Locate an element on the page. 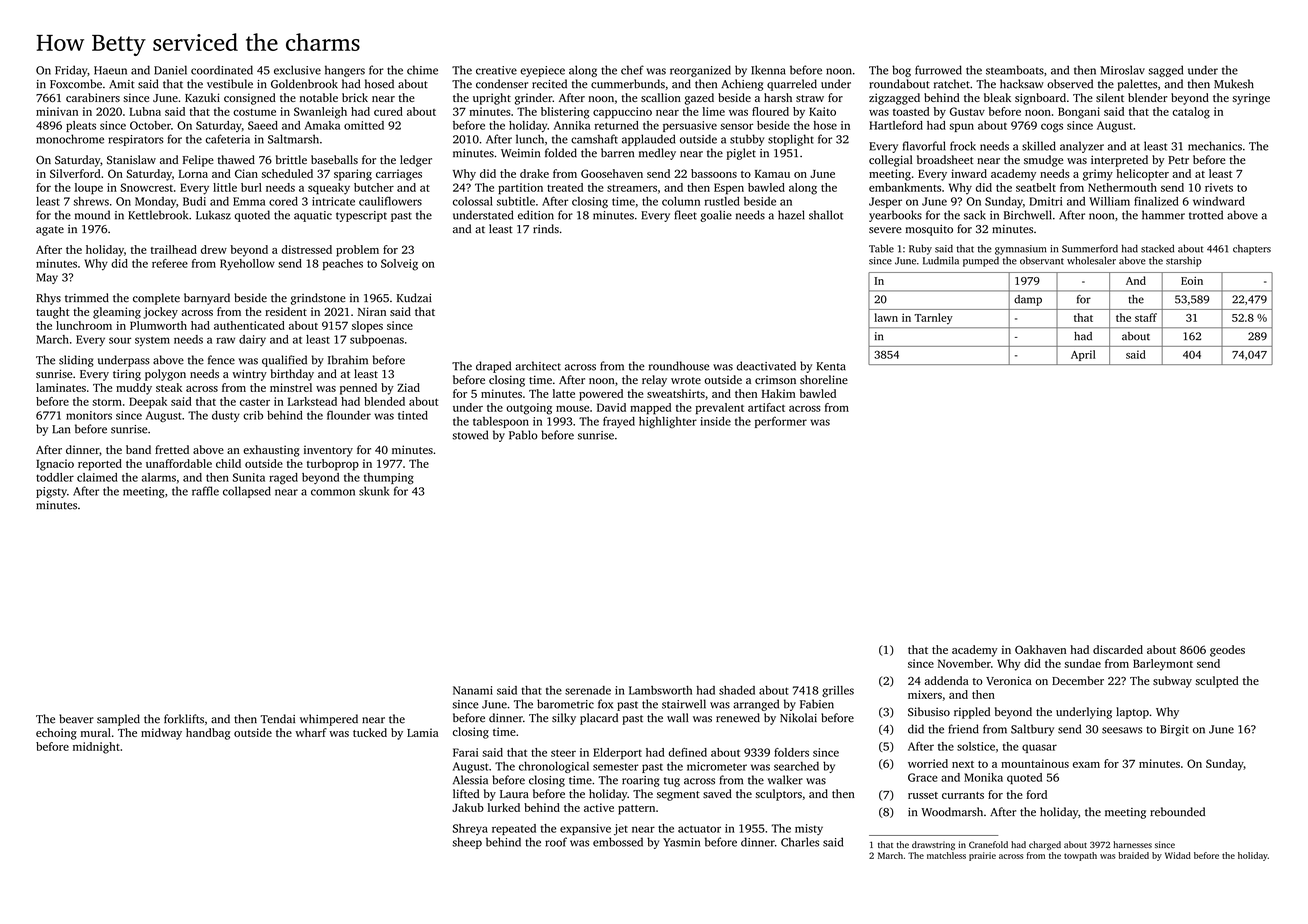  artifact is located at coordinates (766, 407).
